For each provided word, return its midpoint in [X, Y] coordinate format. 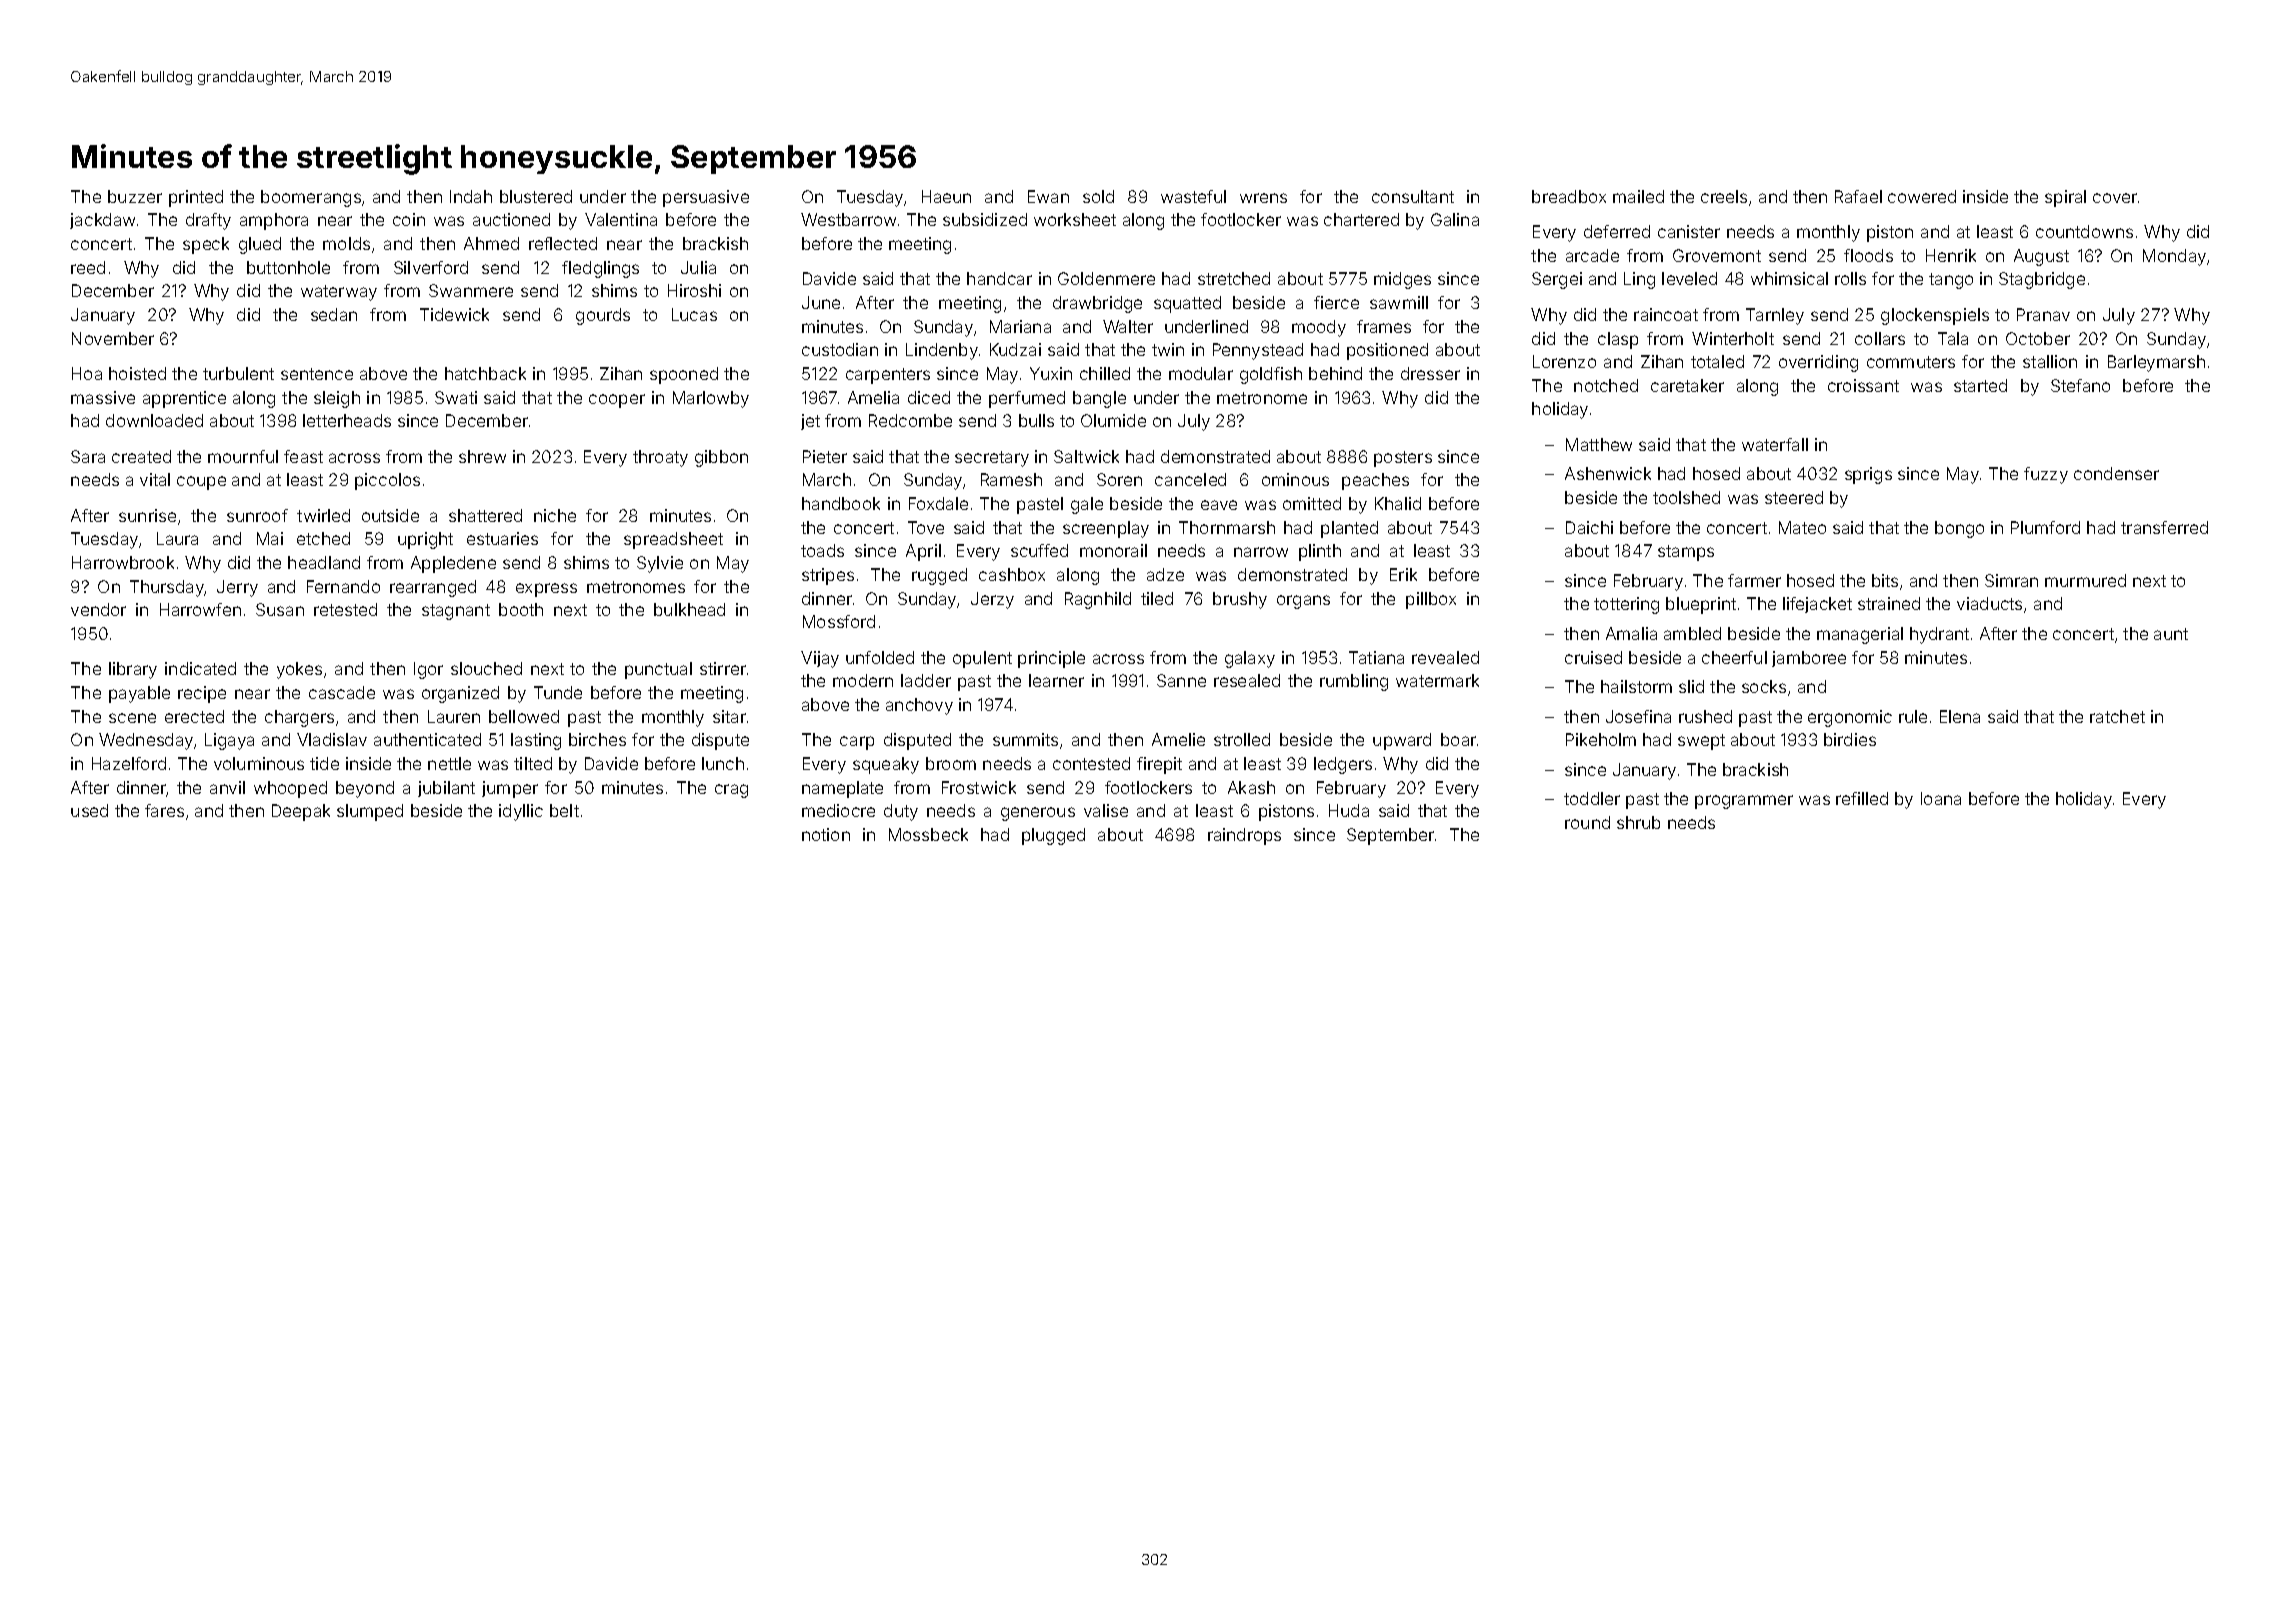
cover [2115, 198]
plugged [1053, 836]
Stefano [2080, 385]
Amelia [873, 397]
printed [196, 198]
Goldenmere [1106, 278]
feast [303, 456]
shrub [1638, 822]
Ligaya [229, 741]
